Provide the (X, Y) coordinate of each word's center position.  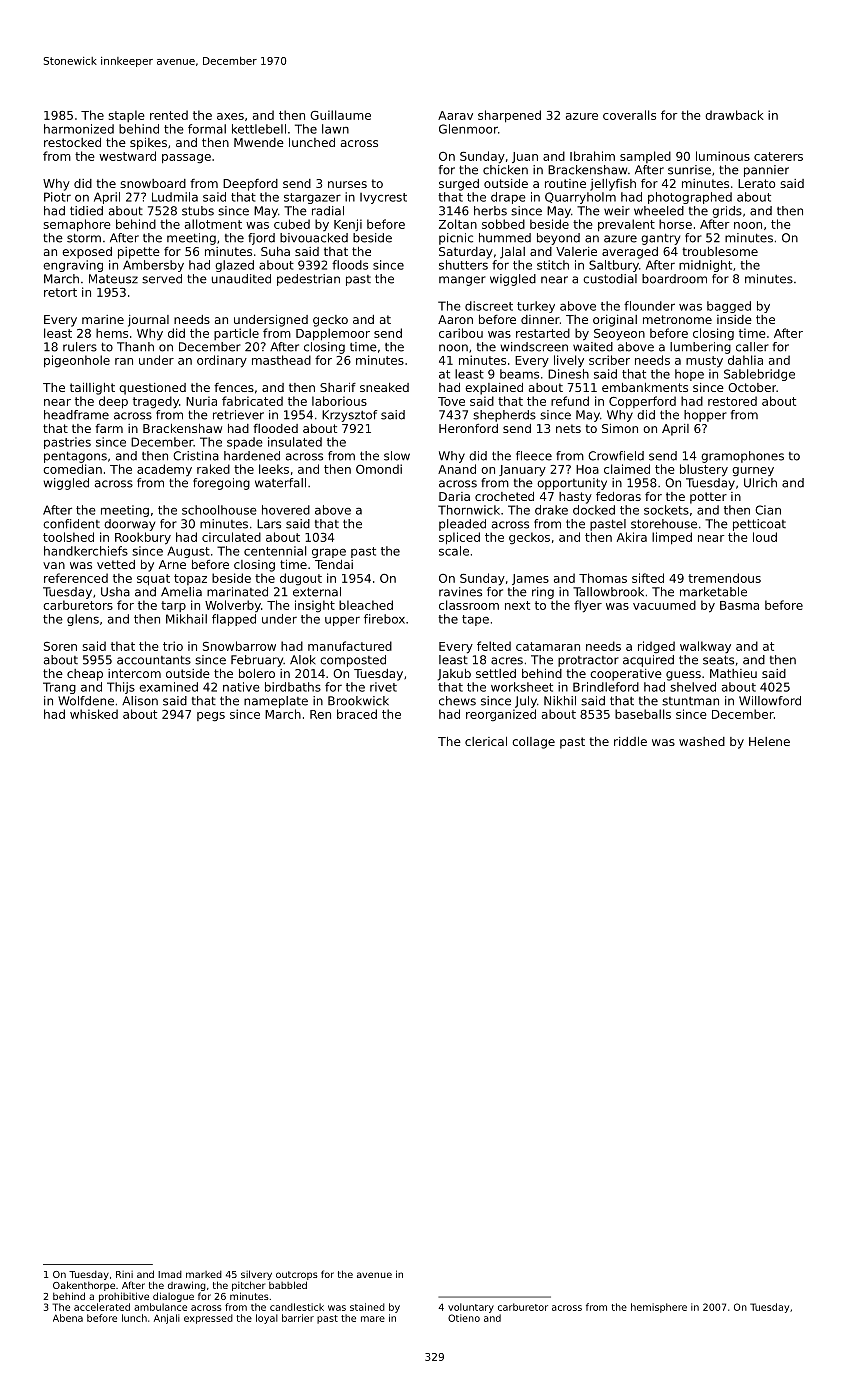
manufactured (350, 646)
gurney (753, 472)
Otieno (464, 1318)
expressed (208, 1319)
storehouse (664, 524)
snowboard (153, 183)
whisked (94, 714)
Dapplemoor (333, 334)
